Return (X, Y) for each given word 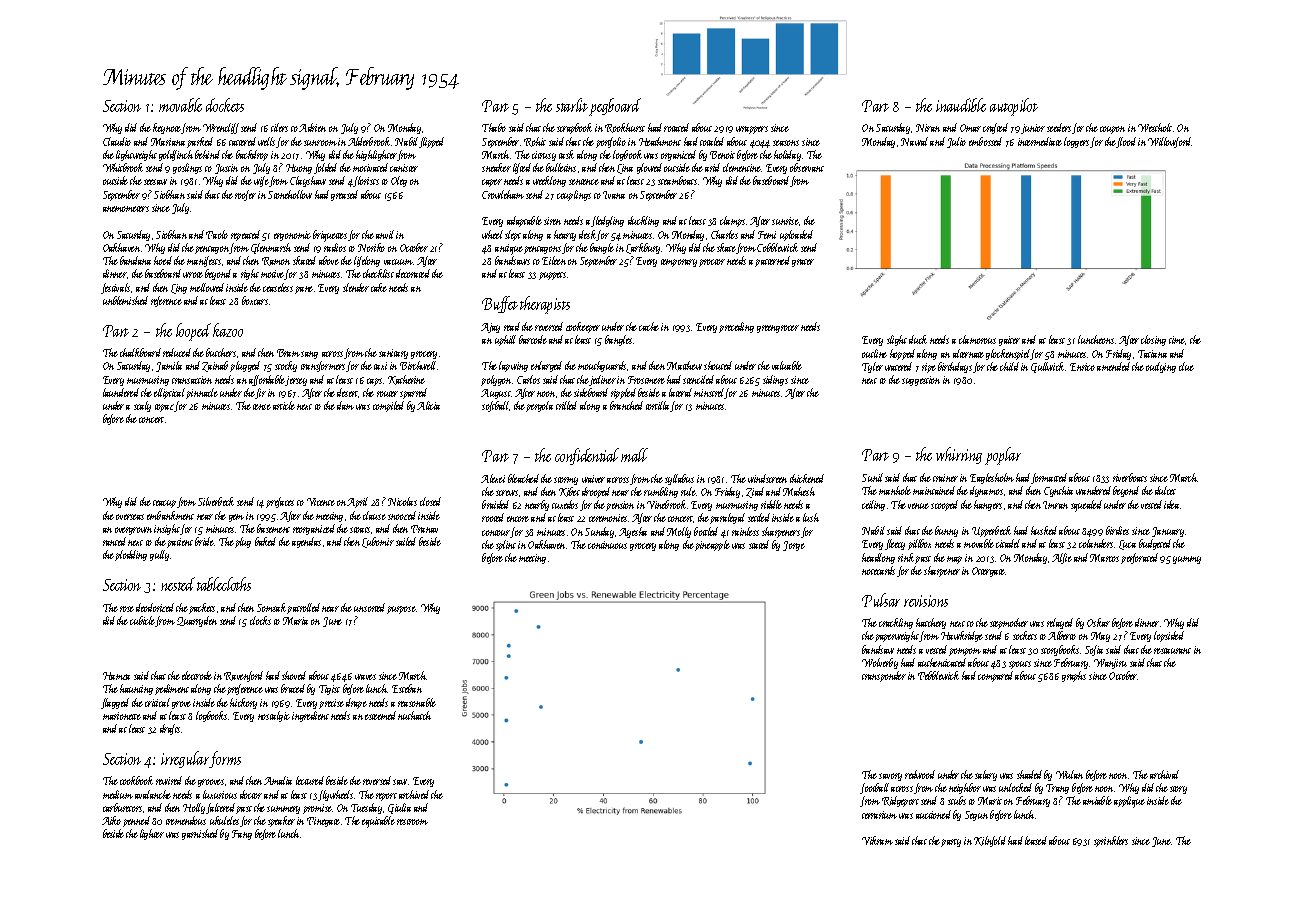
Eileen (554, 260)
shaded (1029, 774)
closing (1153, 340)
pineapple (712, 545)
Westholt (1155, 127)
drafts (170, 729)
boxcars (255, 300)
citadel (1008, 543)
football (874, 788)
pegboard (615, 107)
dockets (225, 105)
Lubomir (378, 542)
